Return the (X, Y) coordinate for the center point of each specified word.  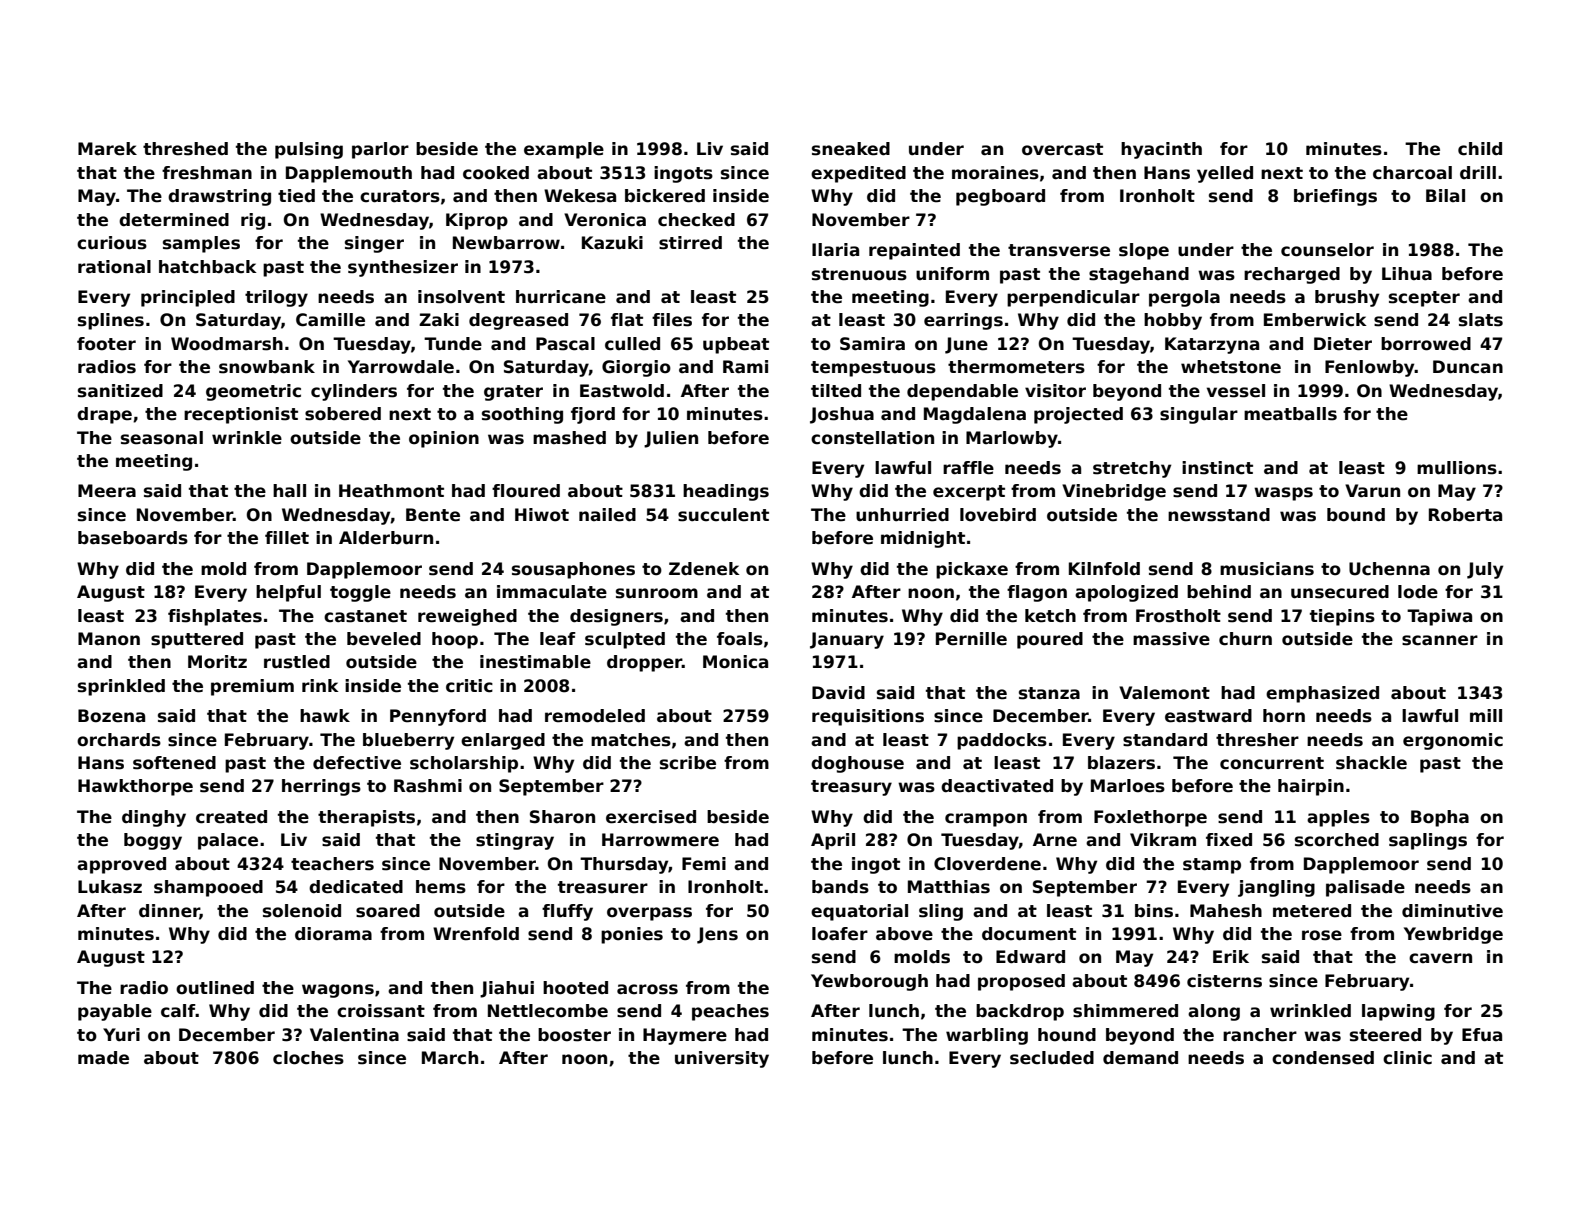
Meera (107, 491)
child (1480, 149)
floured (526, 491)
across (647, 989)
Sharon (562, 817)
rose (1322, 935)
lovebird (998, 515)
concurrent (1272, 763)
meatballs (1290, 414)
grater (513, 393)
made (103, 1058)
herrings (321, 787)
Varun (1372, 491)
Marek (107, 149)
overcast (1062, 149)
